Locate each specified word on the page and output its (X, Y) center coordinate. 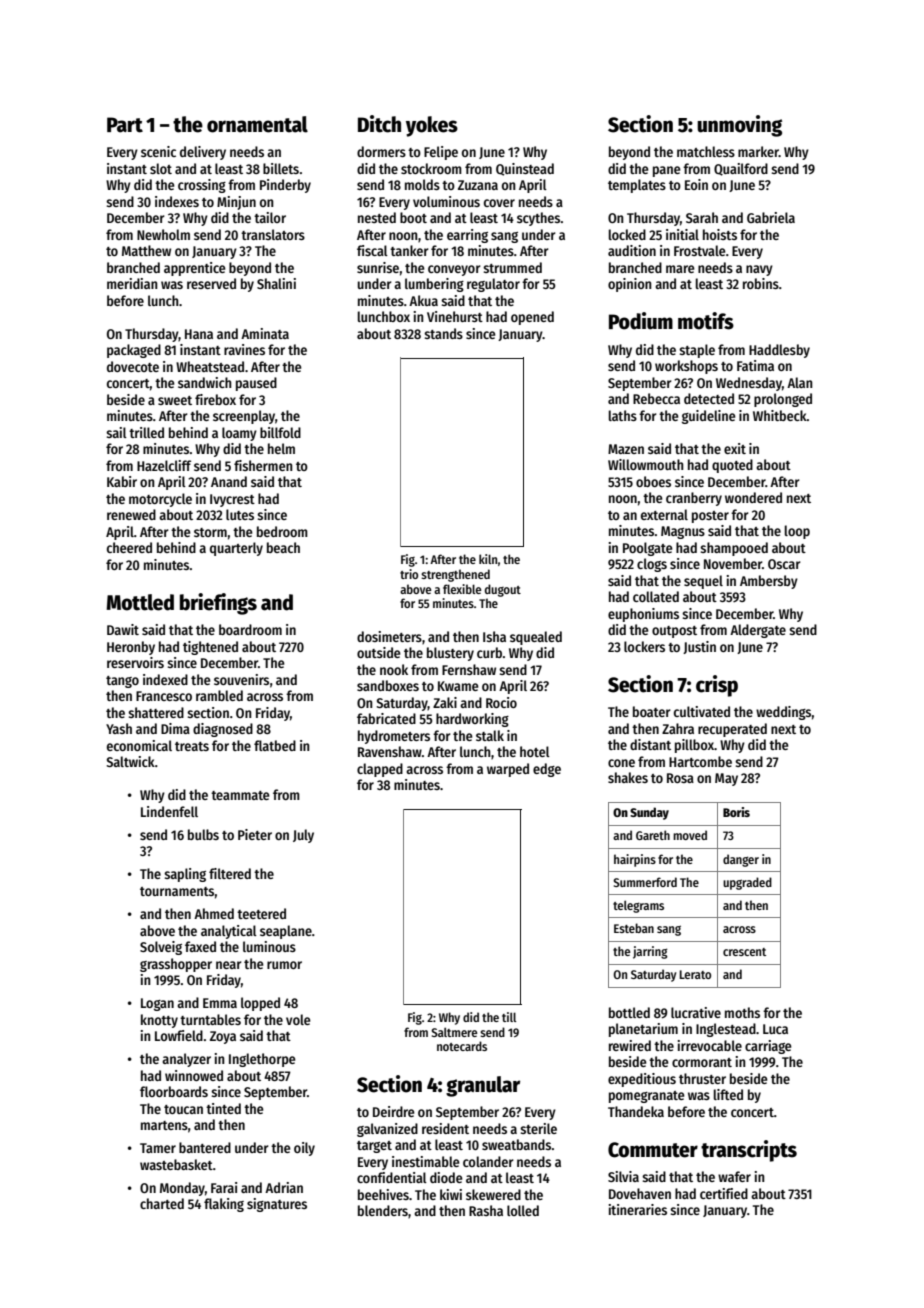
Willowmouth (646, 464)
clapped (380, 770)
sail (116, 432)
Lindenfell (169, 811)
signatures (277, 1205)
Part (125, 125)
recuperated (732, 730)
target (374, 1147)
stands (443, 333)
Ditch (379, 124)
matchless (706, 151)
